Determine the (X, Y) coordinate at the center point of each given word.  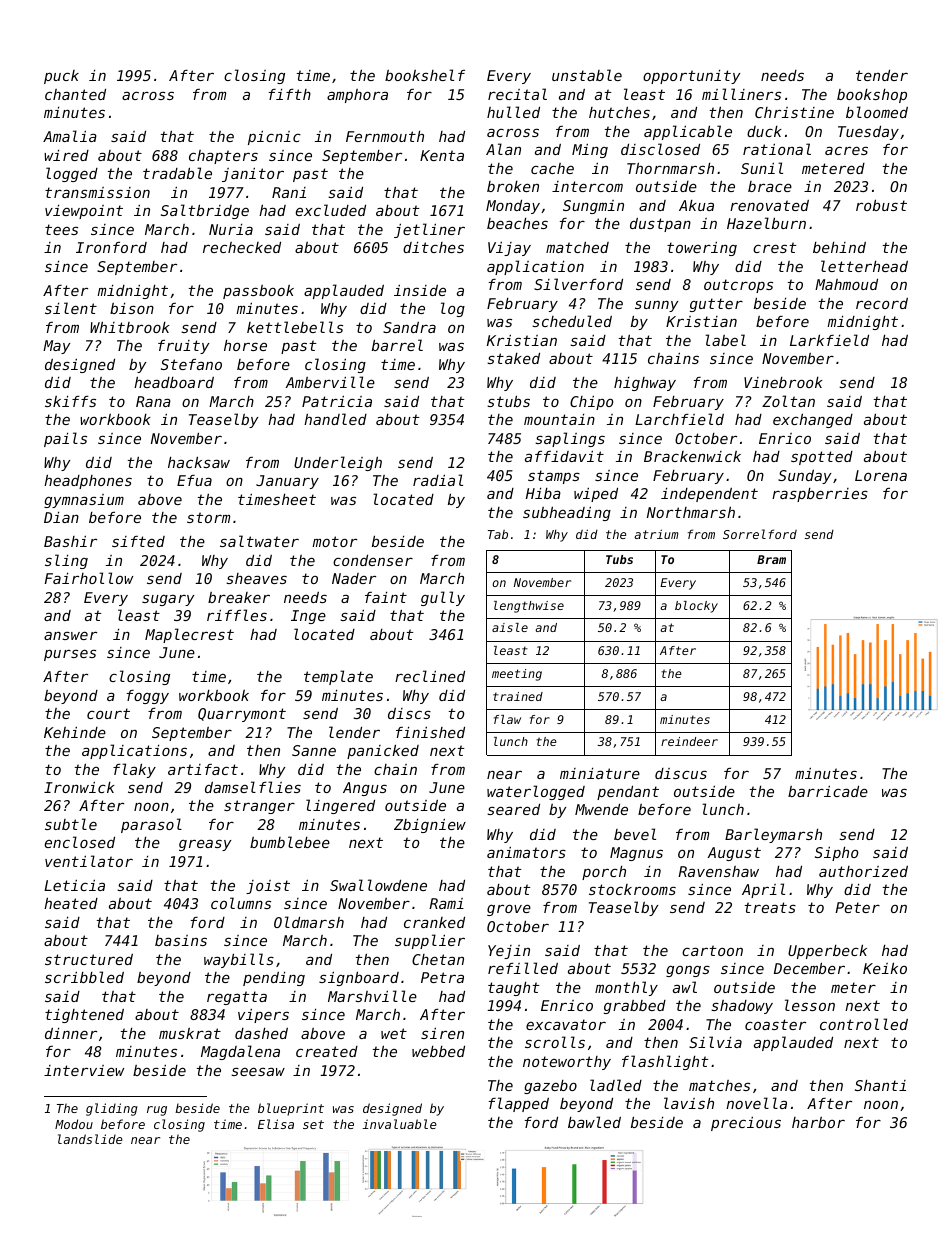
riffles (237, 615)
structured (89, 959)
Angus (365, 789)
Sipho (836, 854)
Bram (771, 559)
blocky (696, 607)
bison (132, 308)
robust (881, 205)
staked (513, 358)
